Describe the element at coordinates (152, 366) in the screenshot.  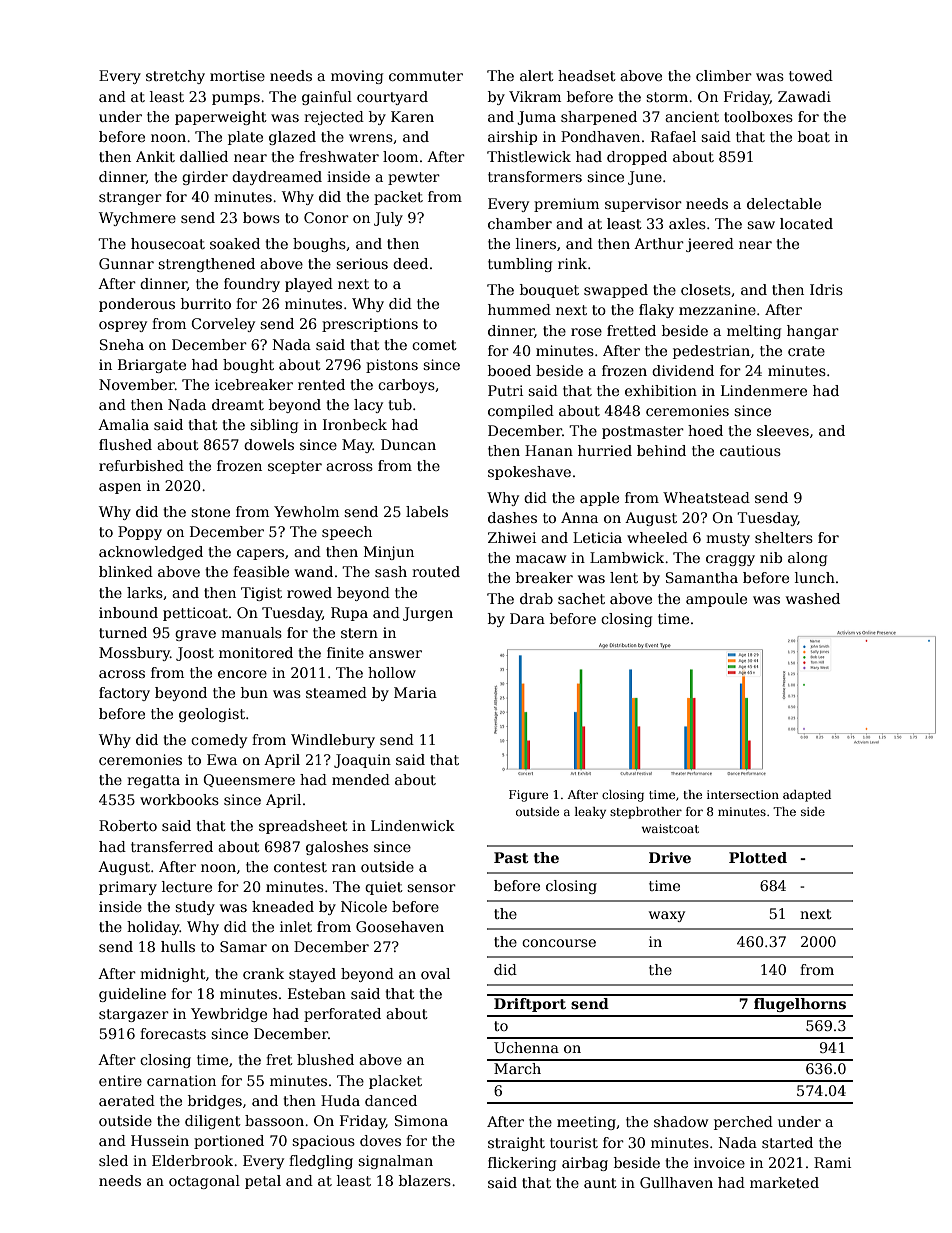
I see `Briargate` at that location.
